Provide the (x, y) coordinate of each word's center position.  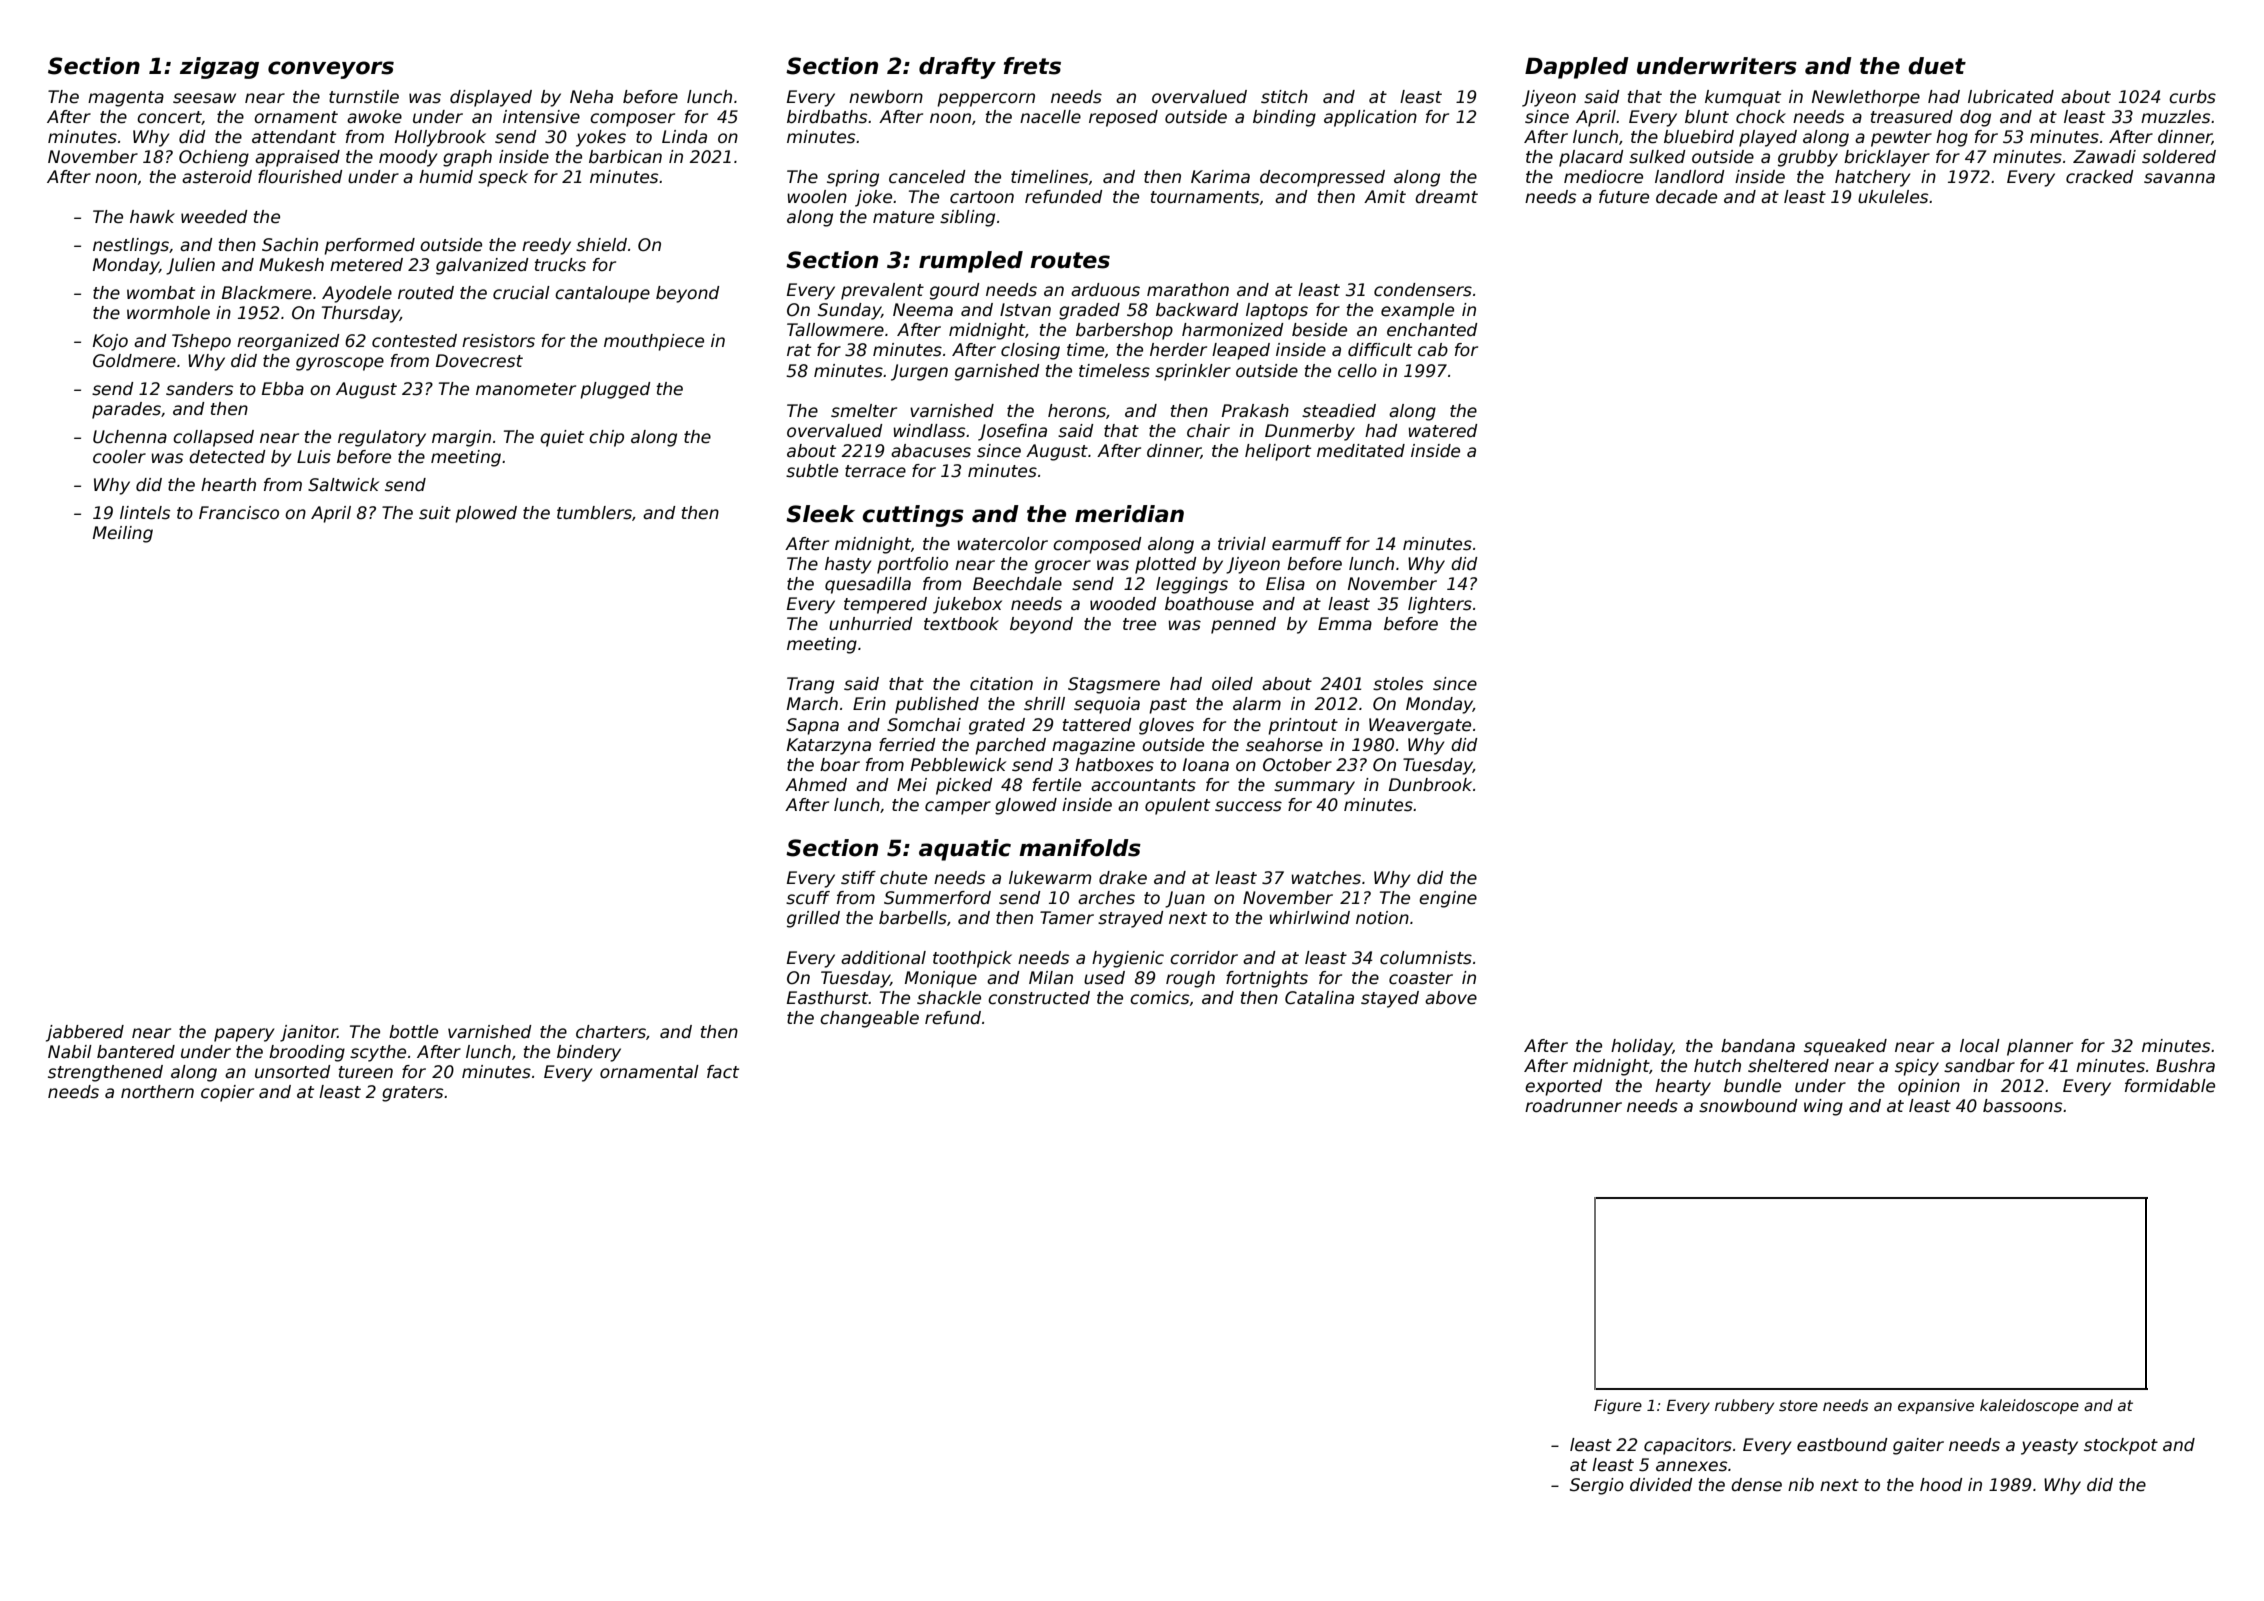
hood (1941, 1485)
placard (1591, 158)
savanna (2179, 178)
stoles (1398, 684)
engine (1448, 899)
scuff (808, 898)
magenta (126, 99)
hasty (848, 565)
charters (611, 1032)
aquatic (965, 850)
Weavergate (1420, 726)
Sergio (1597, 1486)
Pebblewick (958, 765)
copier (227, 1093)
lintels (145, 513)
